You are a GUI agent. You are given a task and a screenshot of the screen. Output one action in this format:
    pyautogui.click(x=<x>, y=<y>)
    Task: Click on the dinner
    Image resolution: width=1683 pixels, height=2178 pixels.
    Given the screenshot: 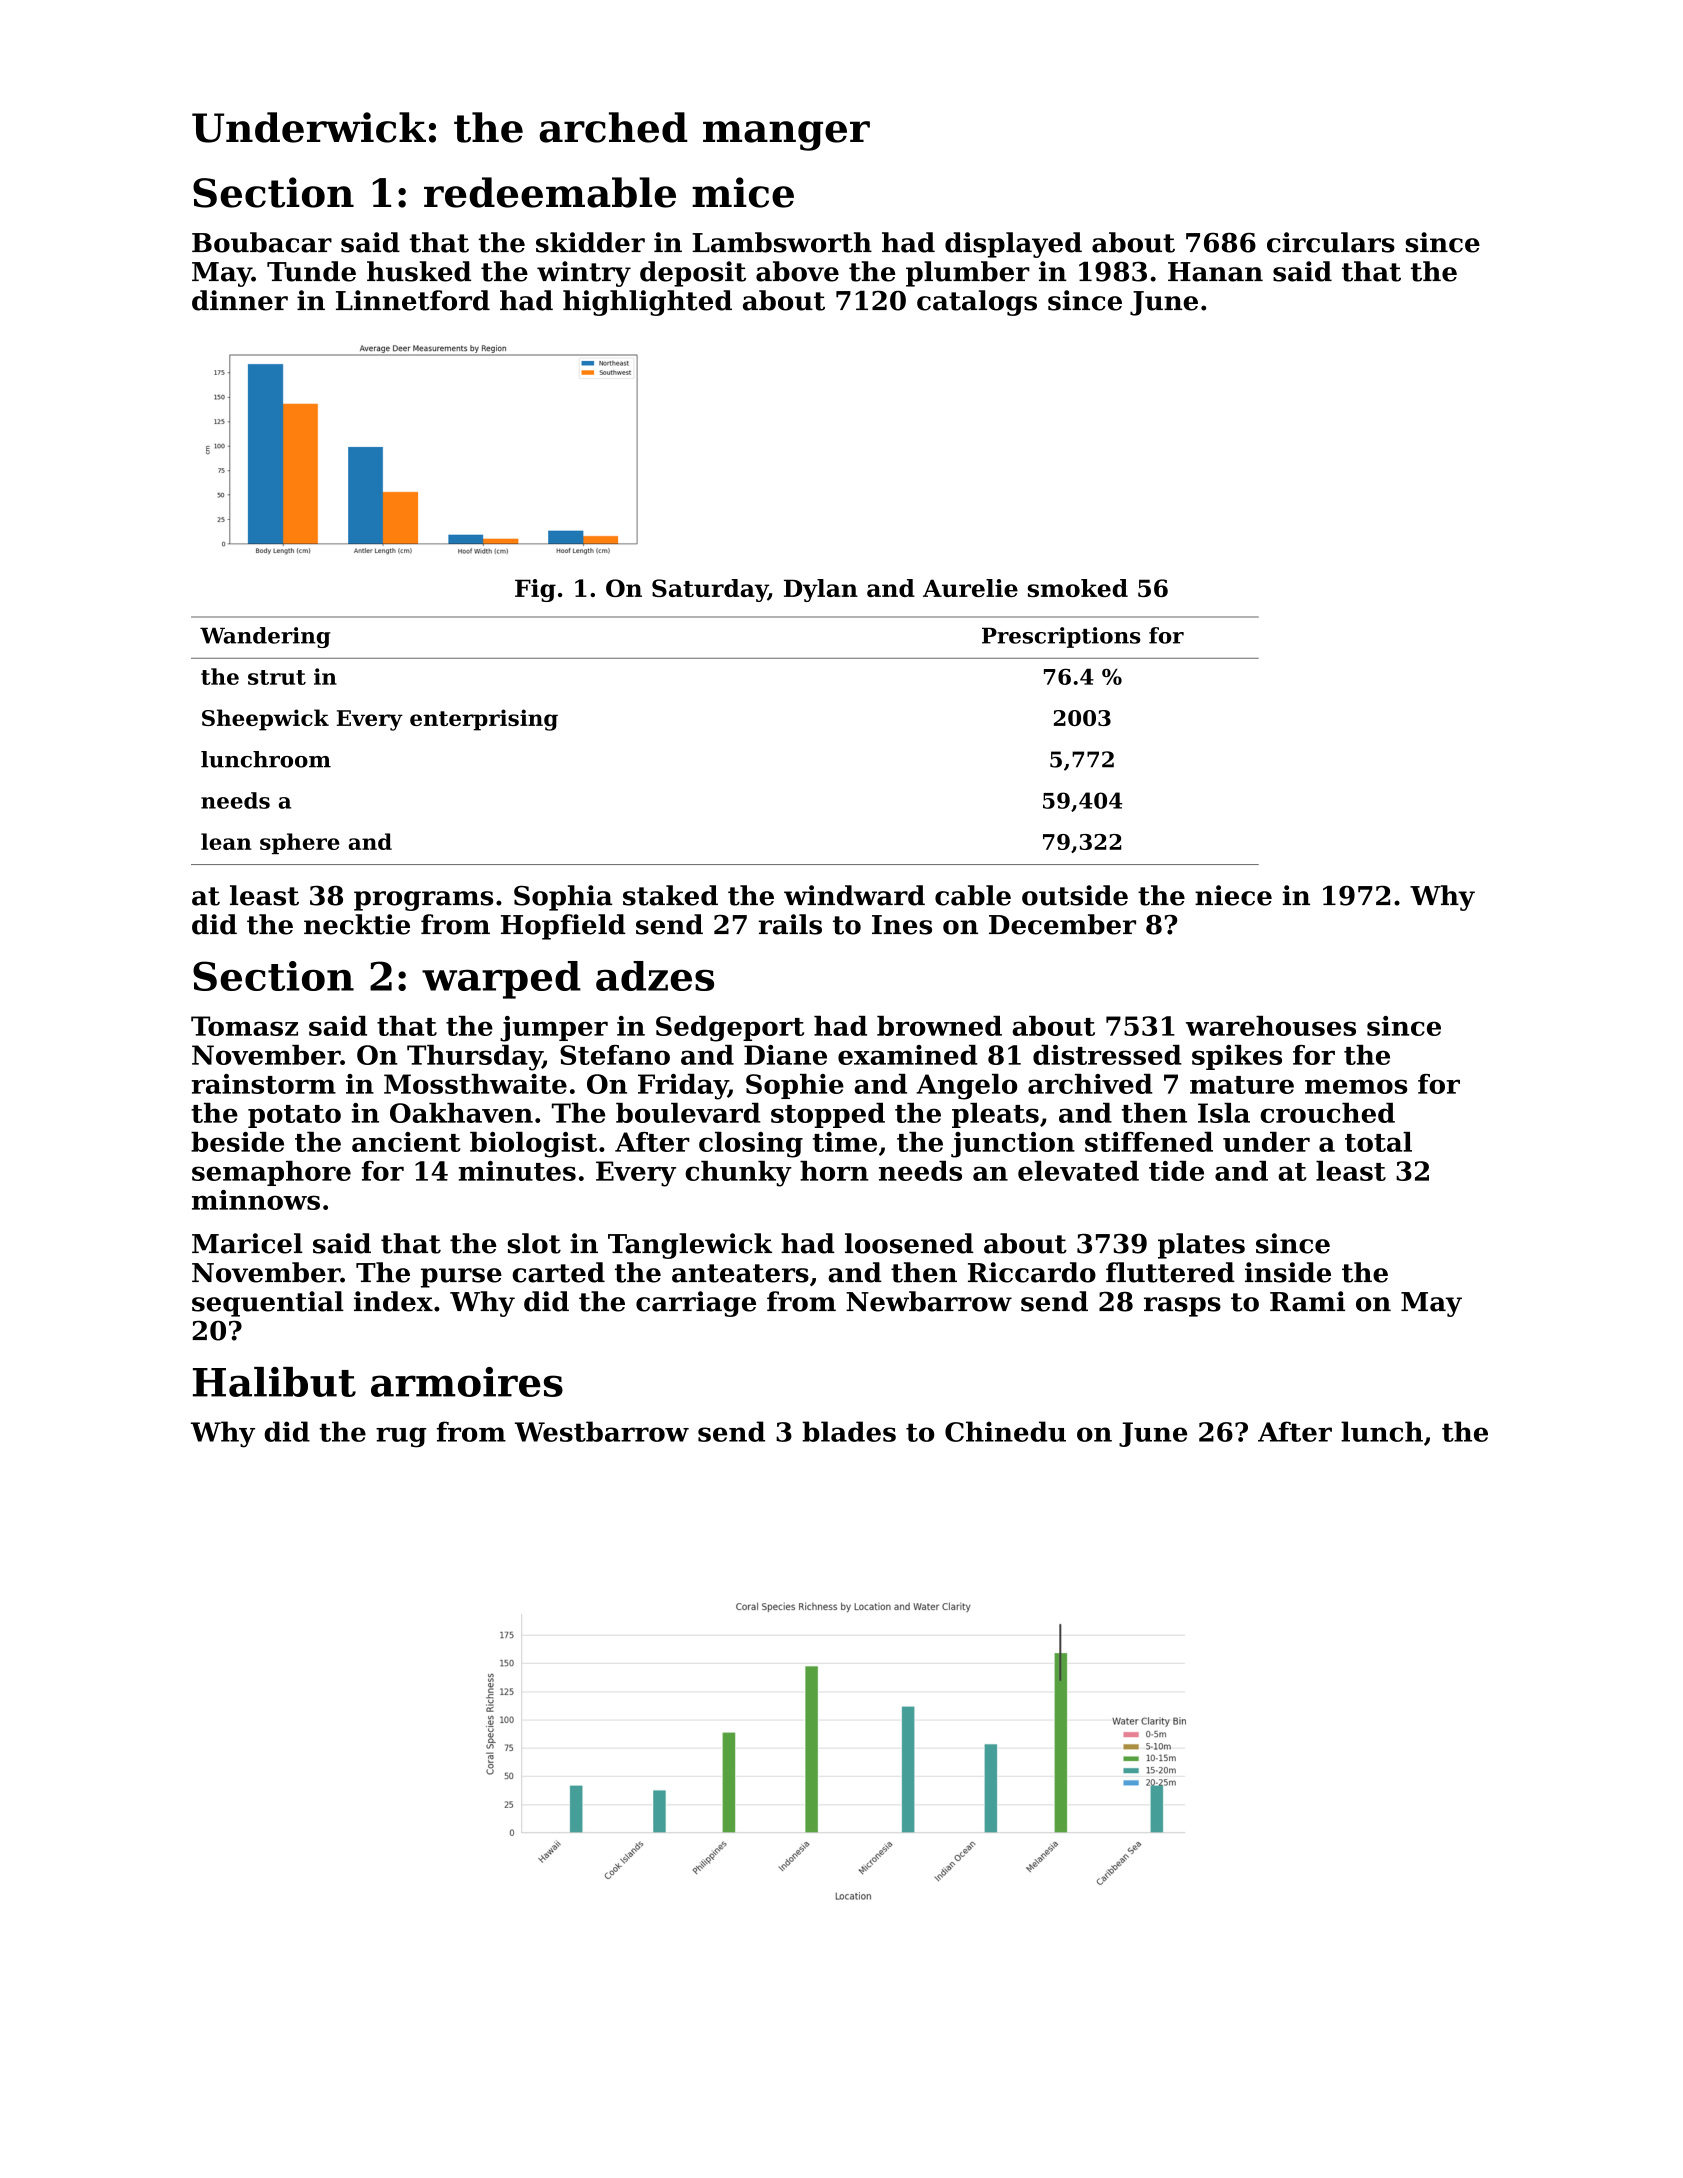 What is the action you would take?
    pyautogui.click(x=240, y=300)
